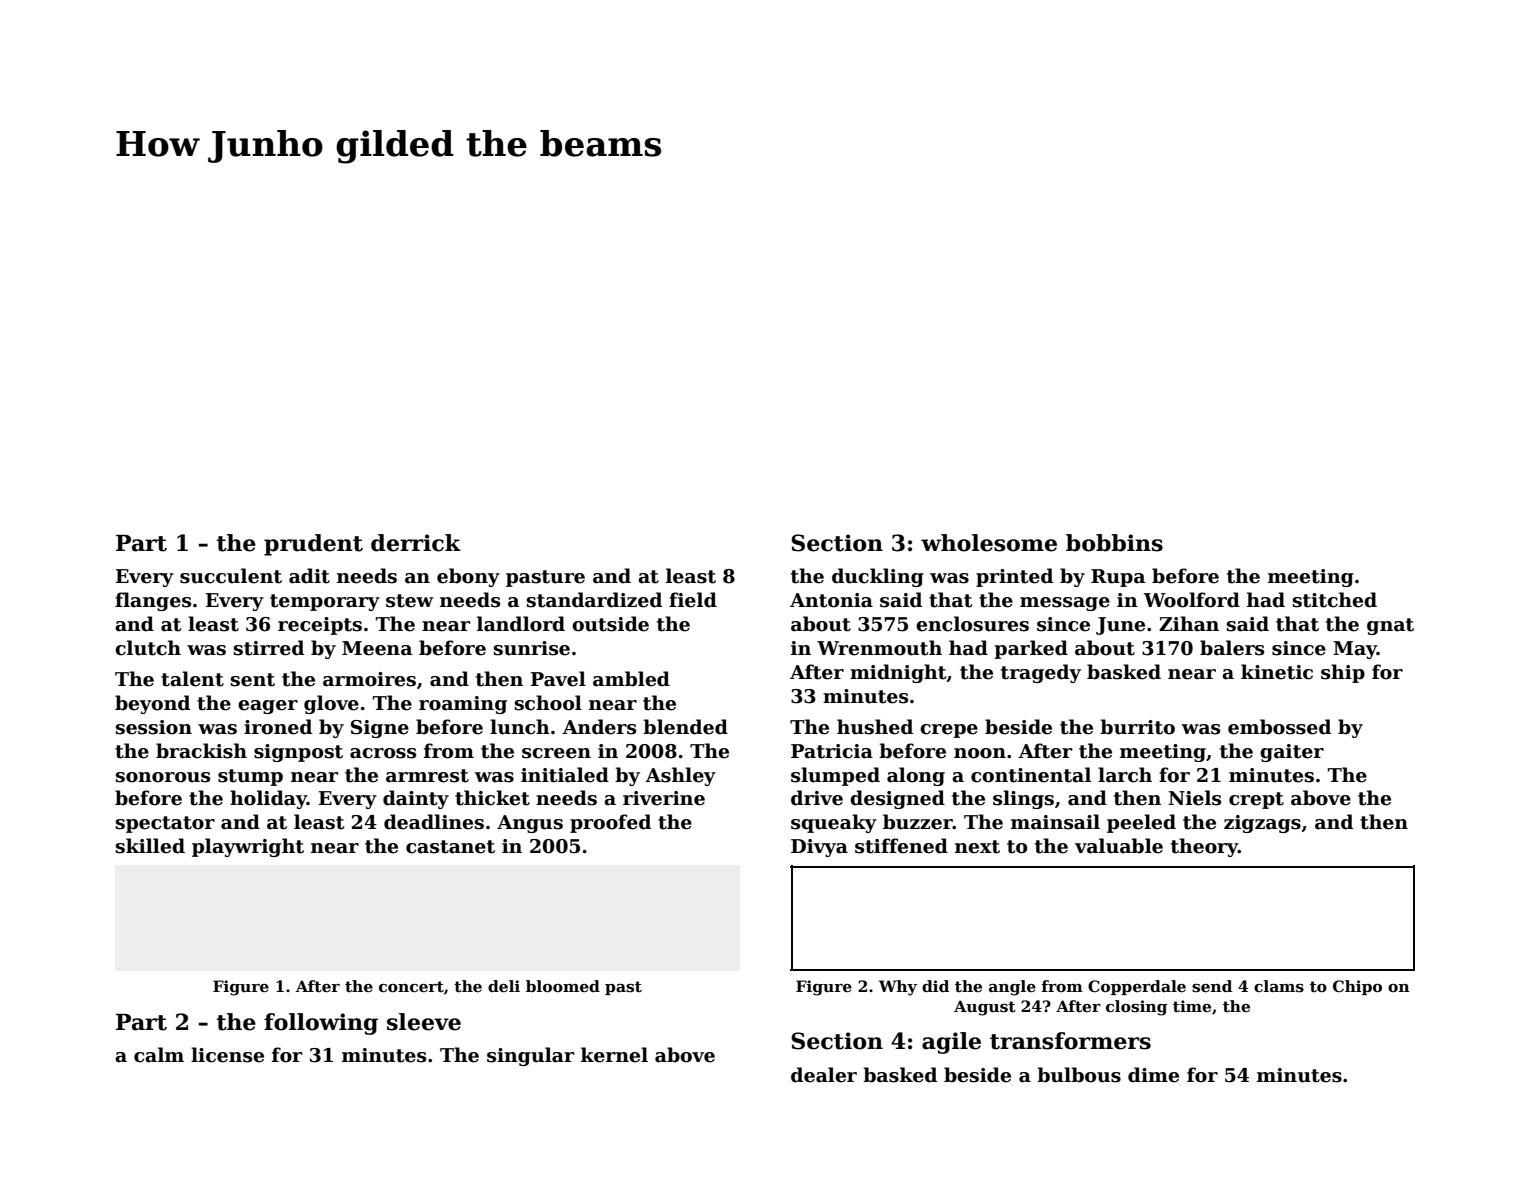  I want to click on holiday, so click(268, 799).
